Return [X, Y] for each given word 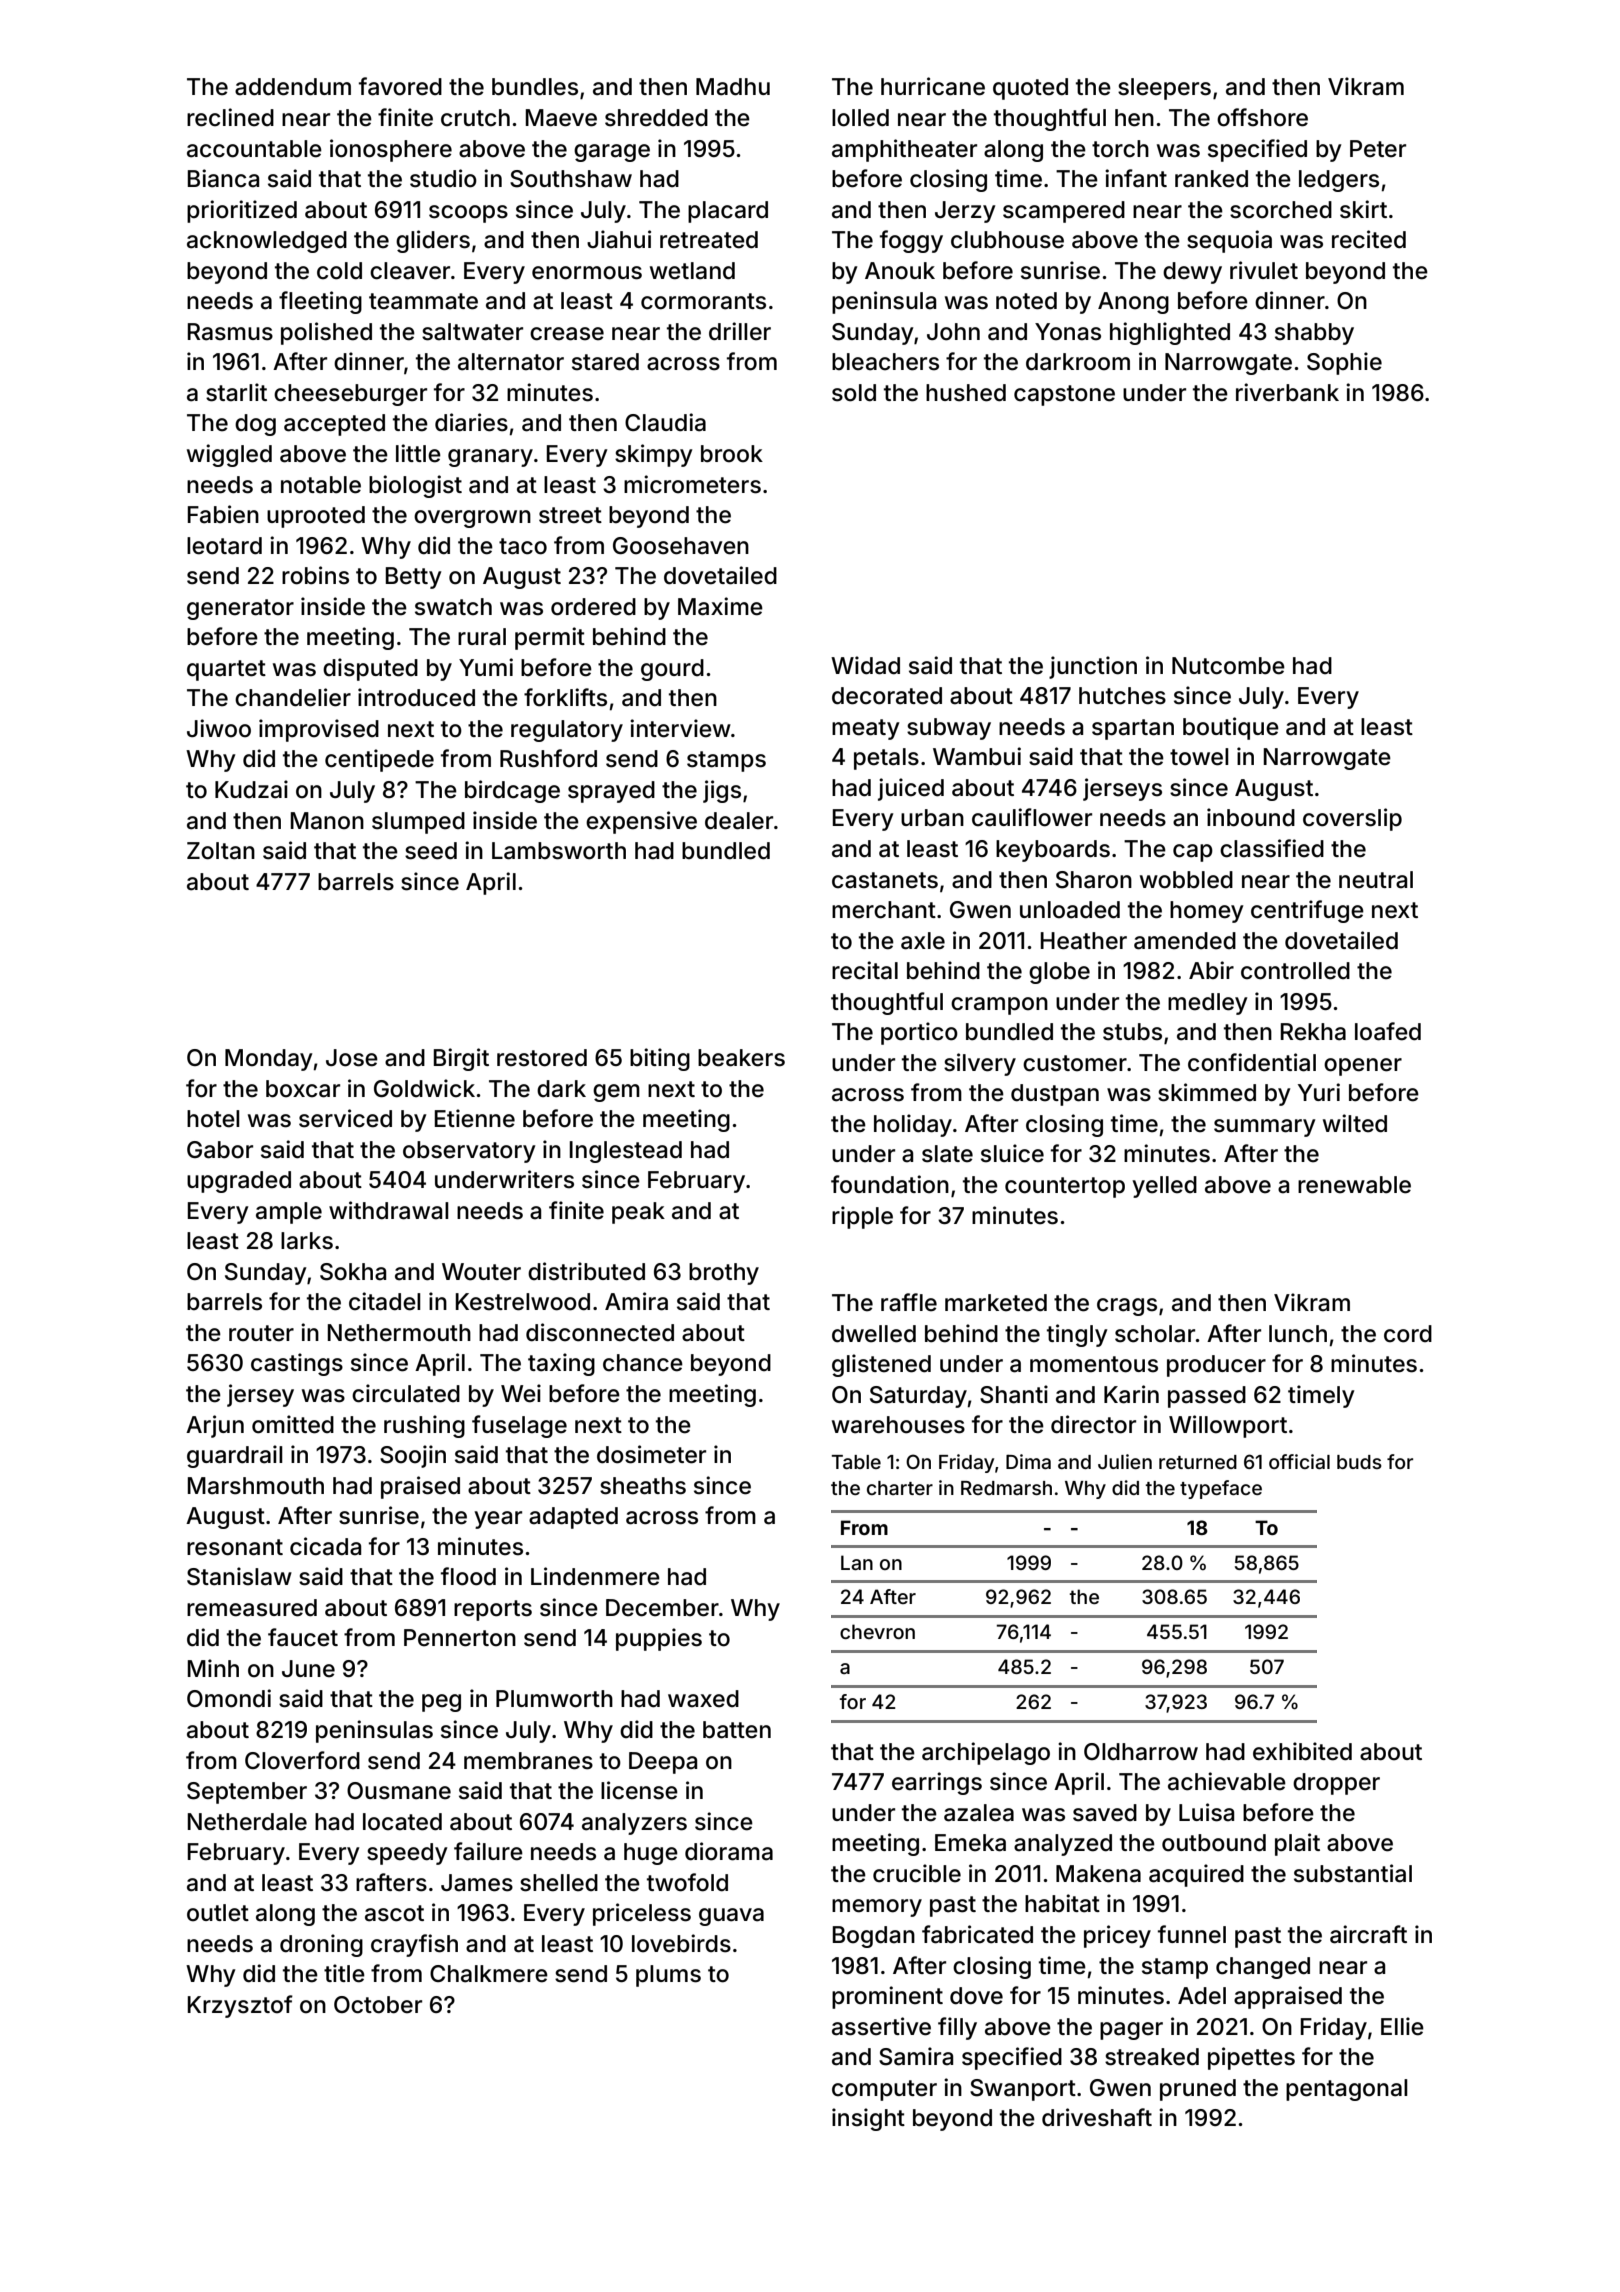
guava [731, 1917]
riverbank [1287, 392]
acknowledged [267, 242]
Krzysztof [240, 2006]
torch [1120, 149]
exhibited [1302, 1751]
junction [1093, 667]
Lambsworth [559, 851]
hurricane [933, 86]
